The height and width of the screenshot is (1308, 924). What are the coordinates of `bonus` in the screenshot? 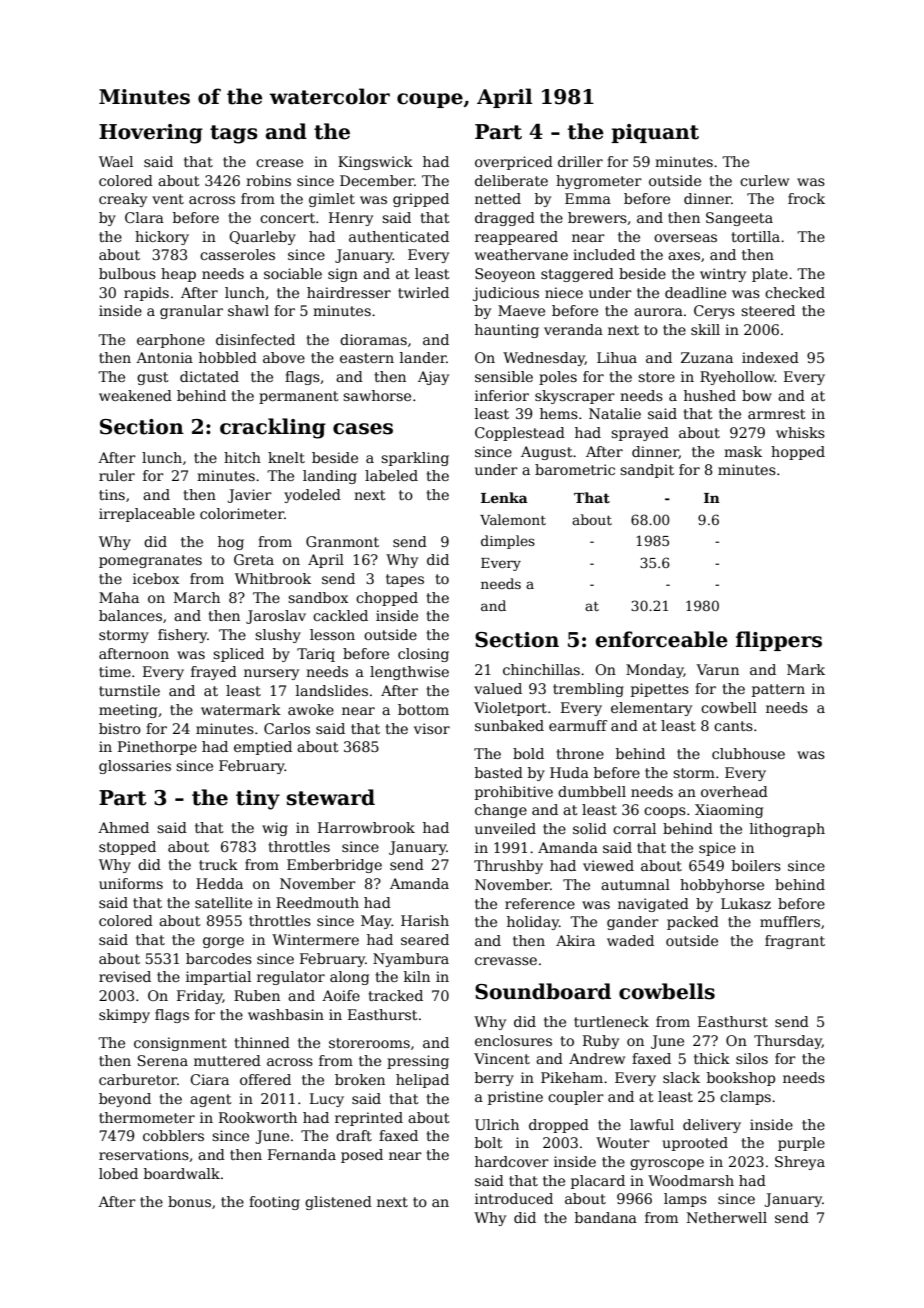 It's located at (189, 1201).
